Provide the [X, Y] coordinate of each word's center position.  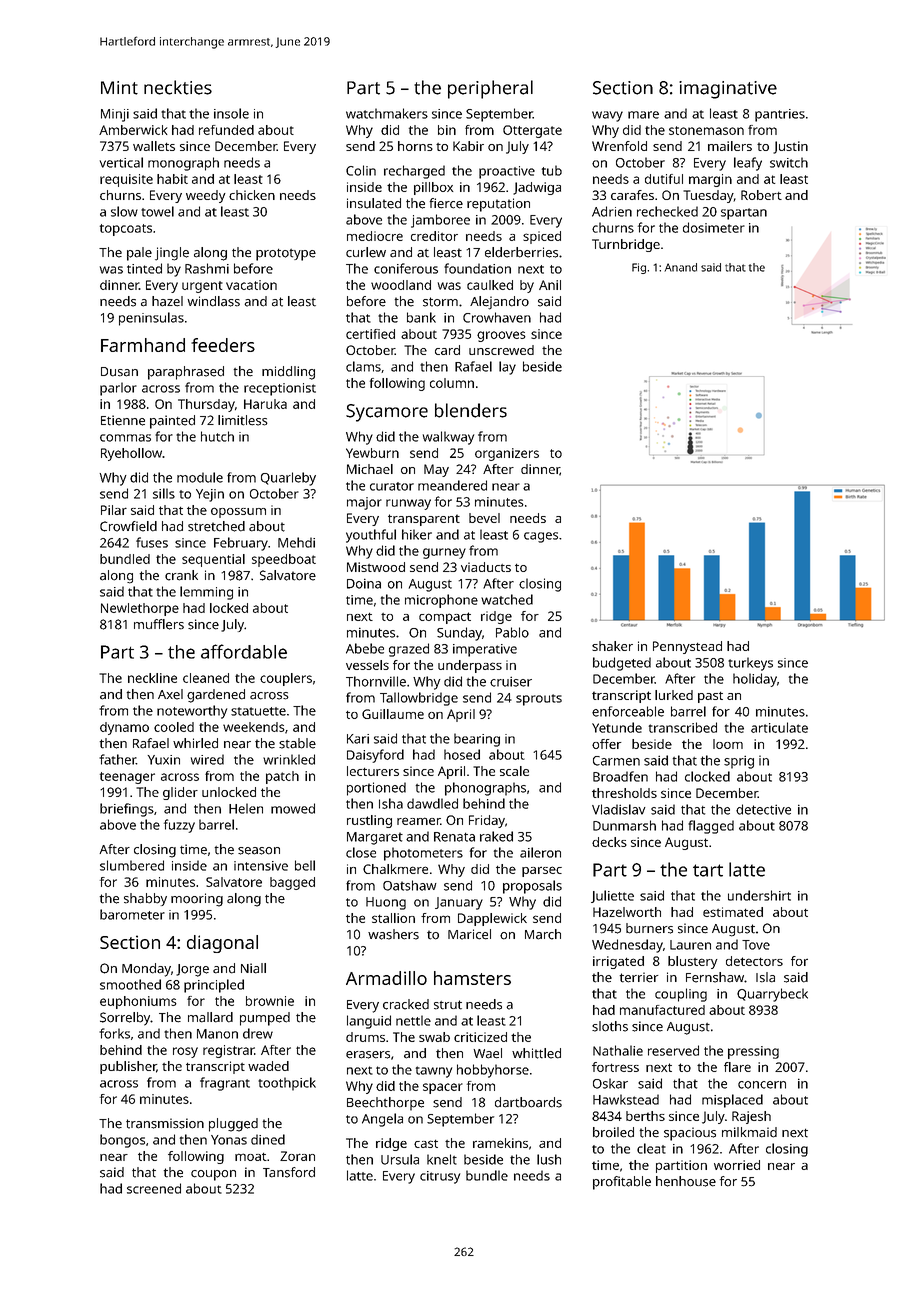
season [259, 851]
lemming [206, 593]
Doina [364, 583]
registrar [228, 1051]
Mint [119, 88]
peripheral [490, 89]
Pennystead [687, 647]
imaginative [728, 90]
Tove [756, 945]
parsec [542, 871]
